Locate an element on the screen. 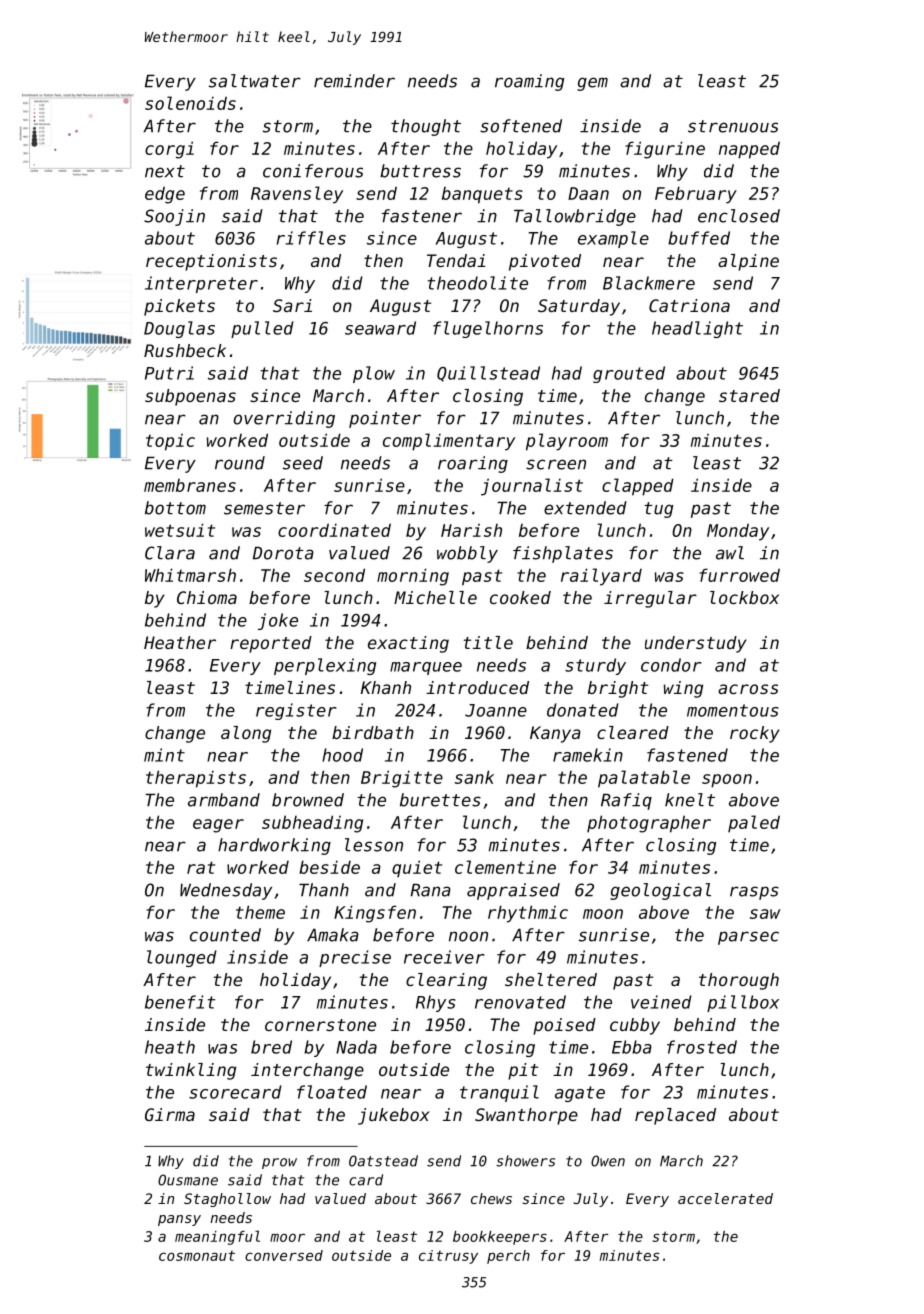 The height and width of the screenshot is (1314, 924). thought is located at coordinates (426, 127).
